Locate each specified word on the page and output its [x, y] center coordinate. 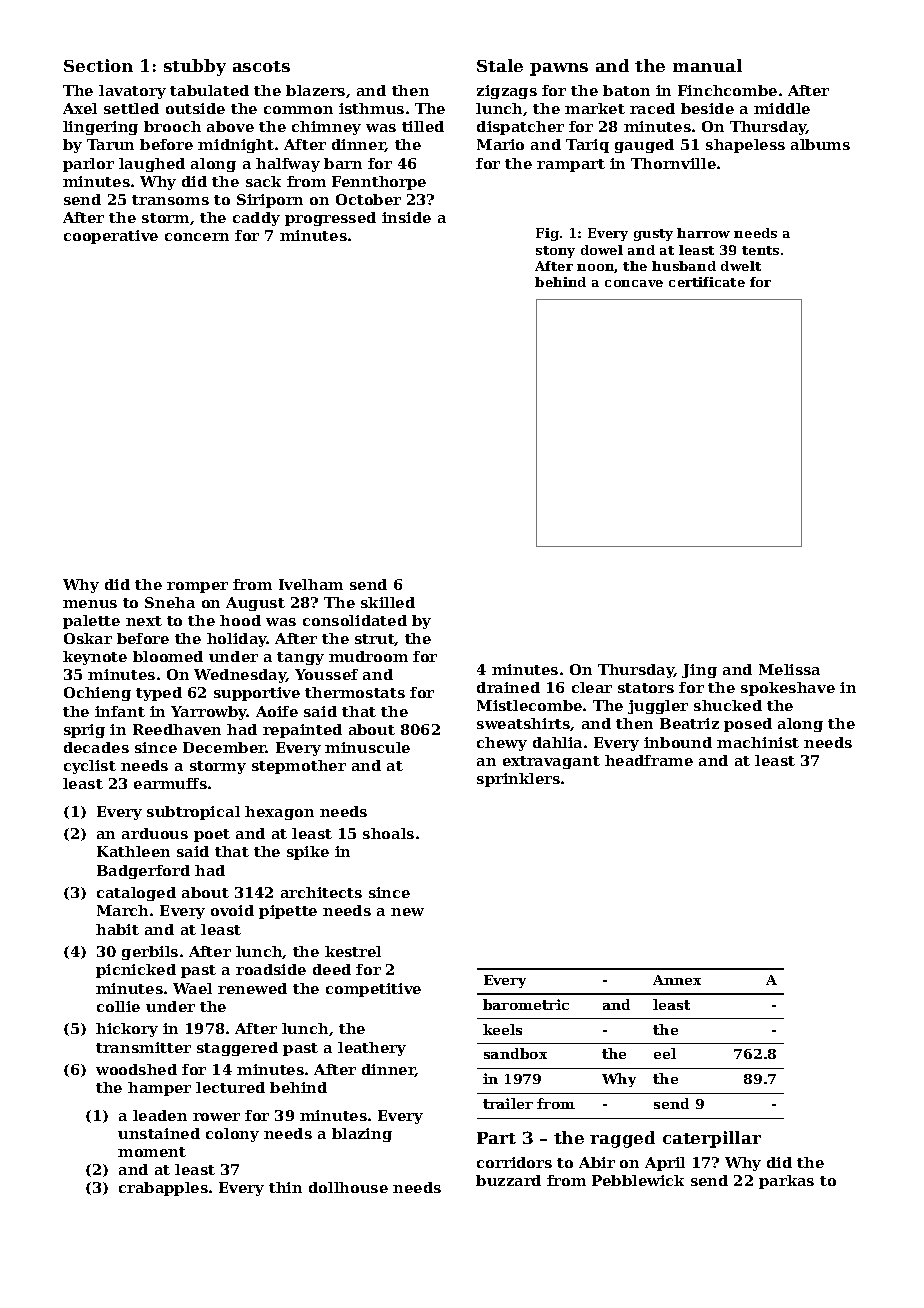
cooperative [111, 237]
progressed [330, 219]
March [122, 910]
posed [748, 725]
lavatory [132, 92]
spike [308, 853]
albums [820, 144]
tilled [423, 126]
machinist [758, 742]
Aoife [277, 711]
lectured [230, 1087]
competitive [373, 990]
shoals [388, 833]
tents [760, 250]
